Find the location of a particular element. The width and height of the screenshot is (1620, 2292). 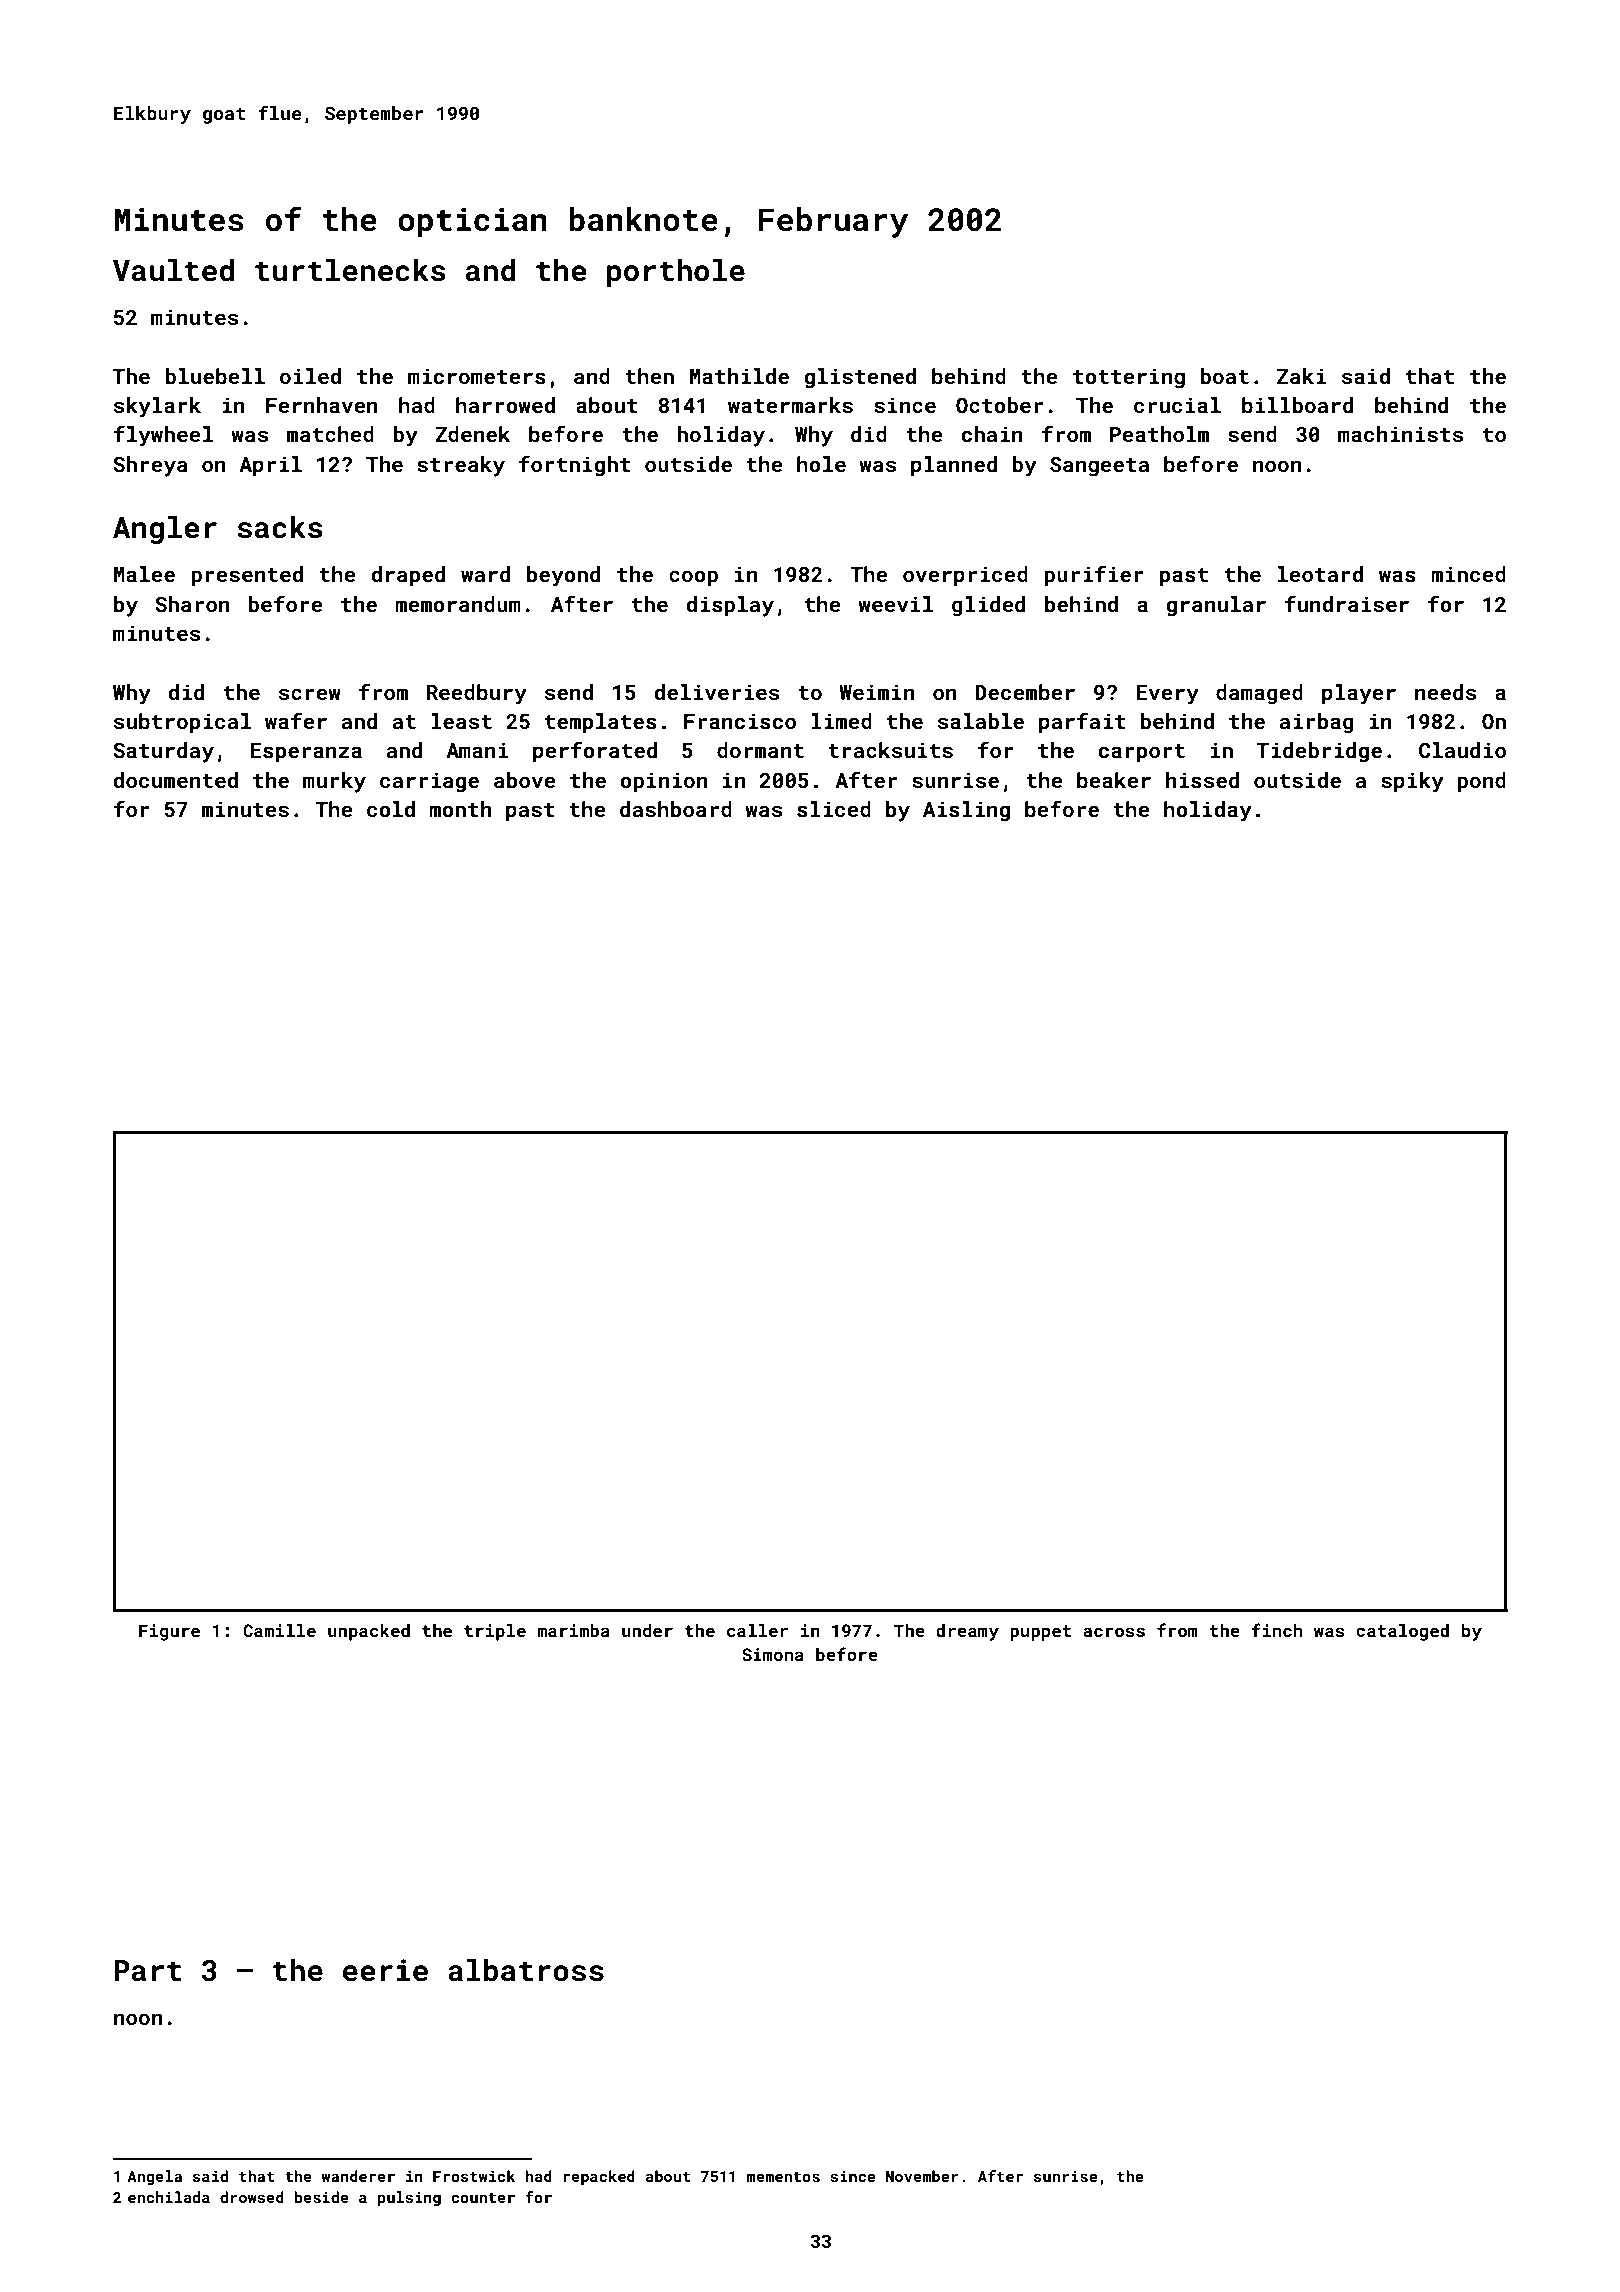

caller is located at coordinates (757, 1630).
